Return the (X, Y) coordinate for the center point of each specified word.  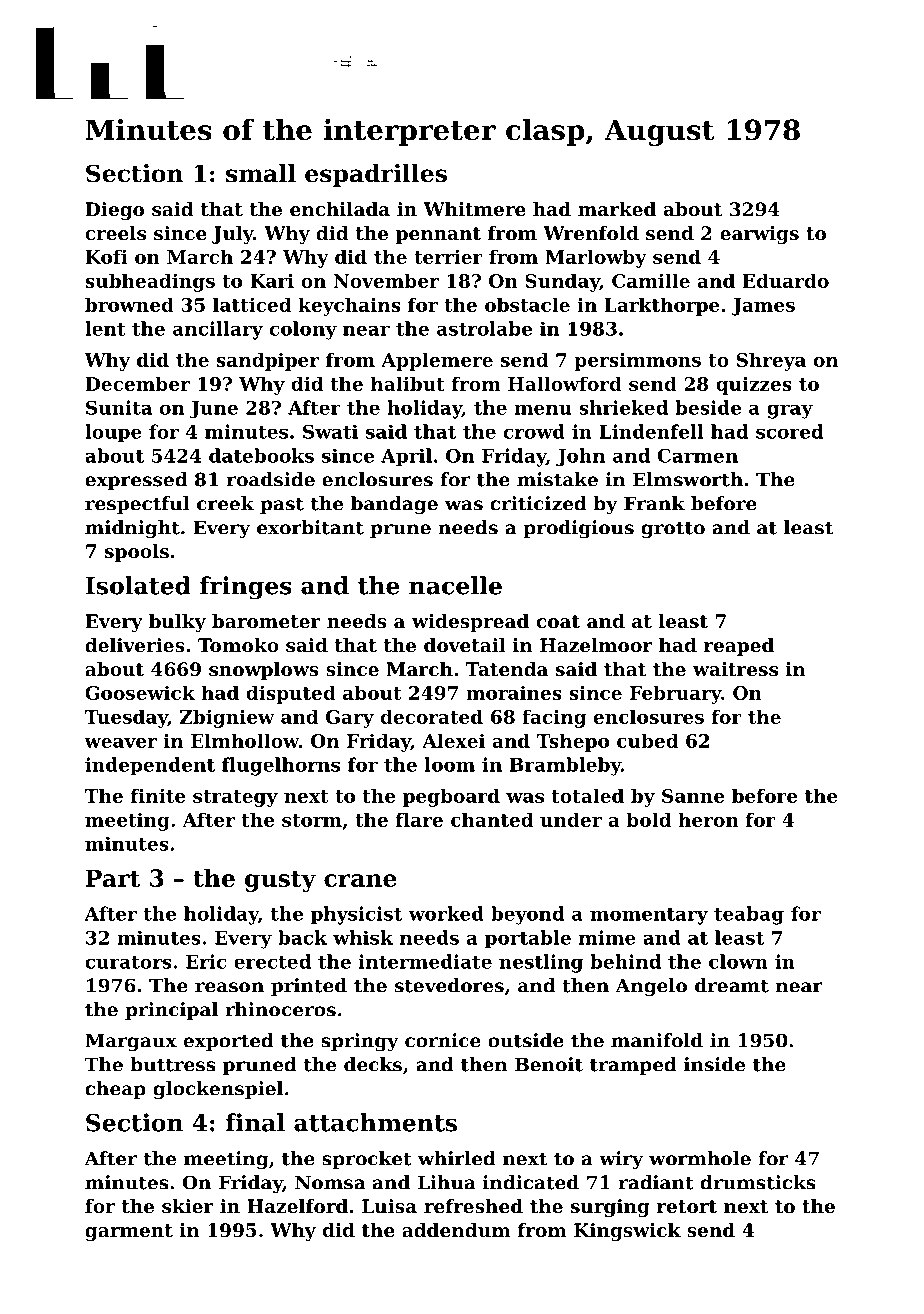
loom (450, 764)
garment (129, 1232)
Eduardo (785, 280)
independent (150, 766)
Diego (114, 211)
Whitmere (475, 209)
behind (625, 961)
